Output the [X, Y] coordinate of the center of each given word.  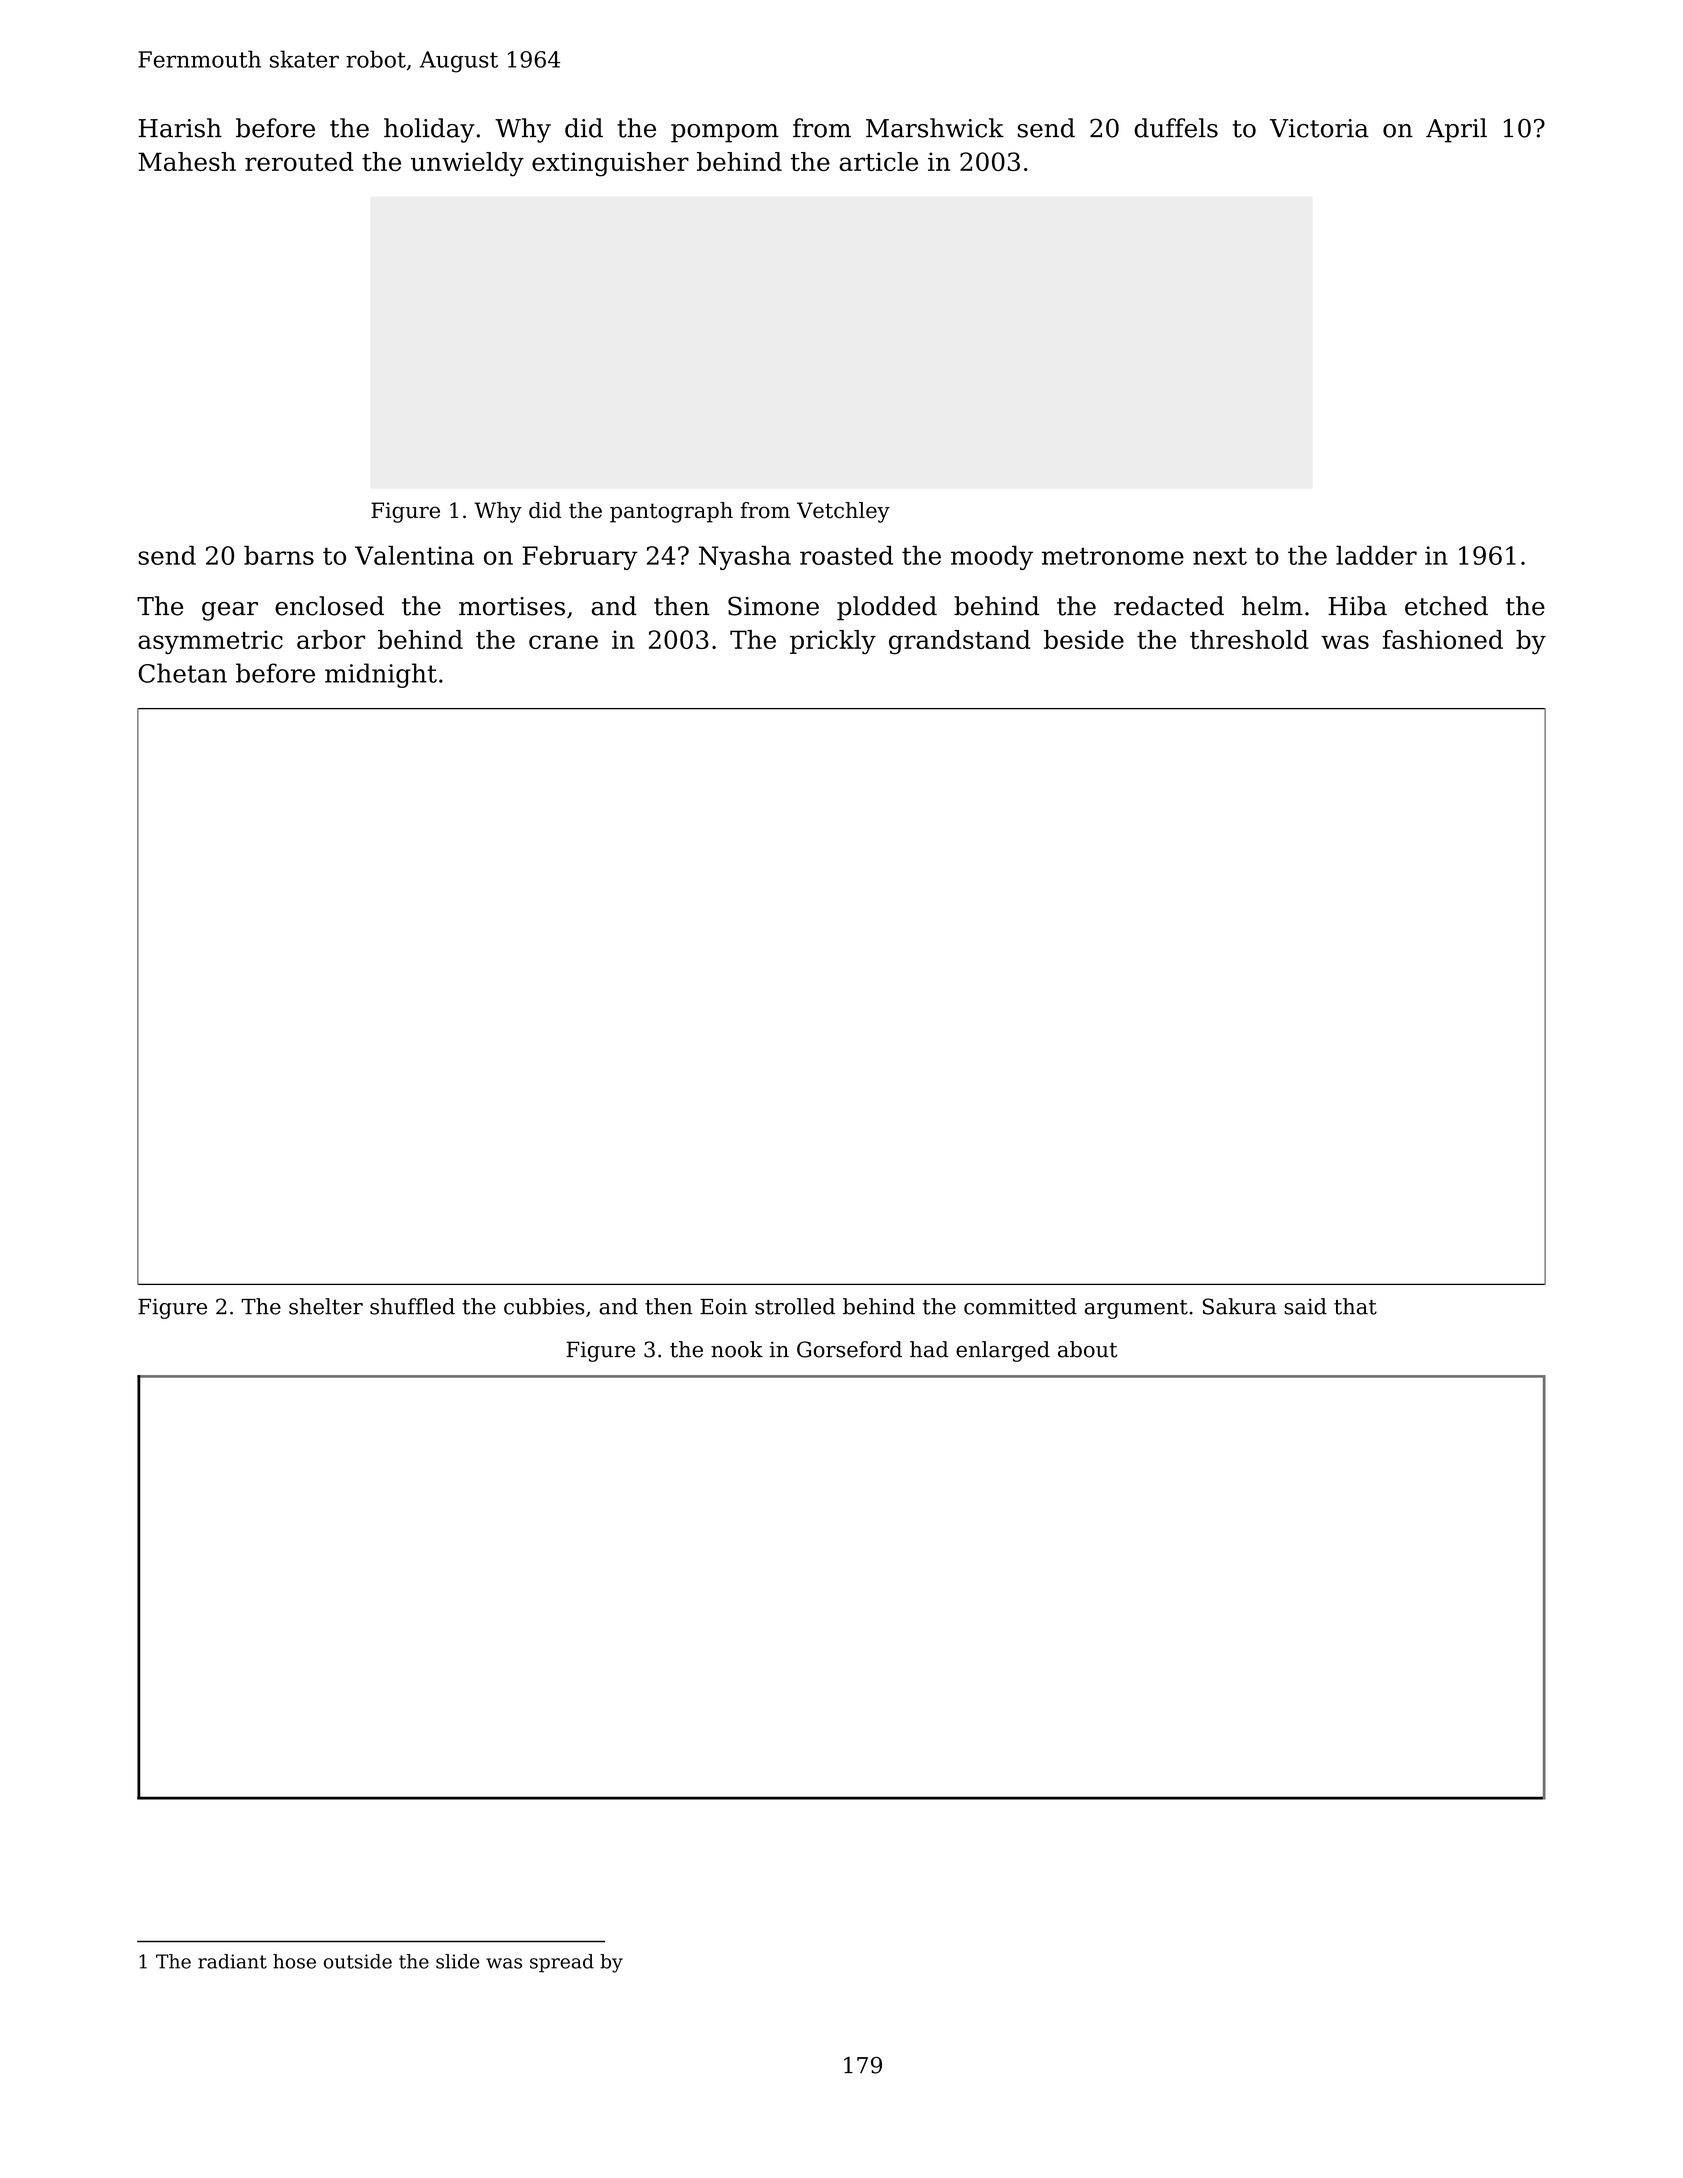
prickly [833, 642]
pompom [725, 133]
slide [457, 1961]
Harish [180, 128]
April [1456, 130]
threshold [1249, 639]
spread [562, 1963]
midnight [381, 675]
